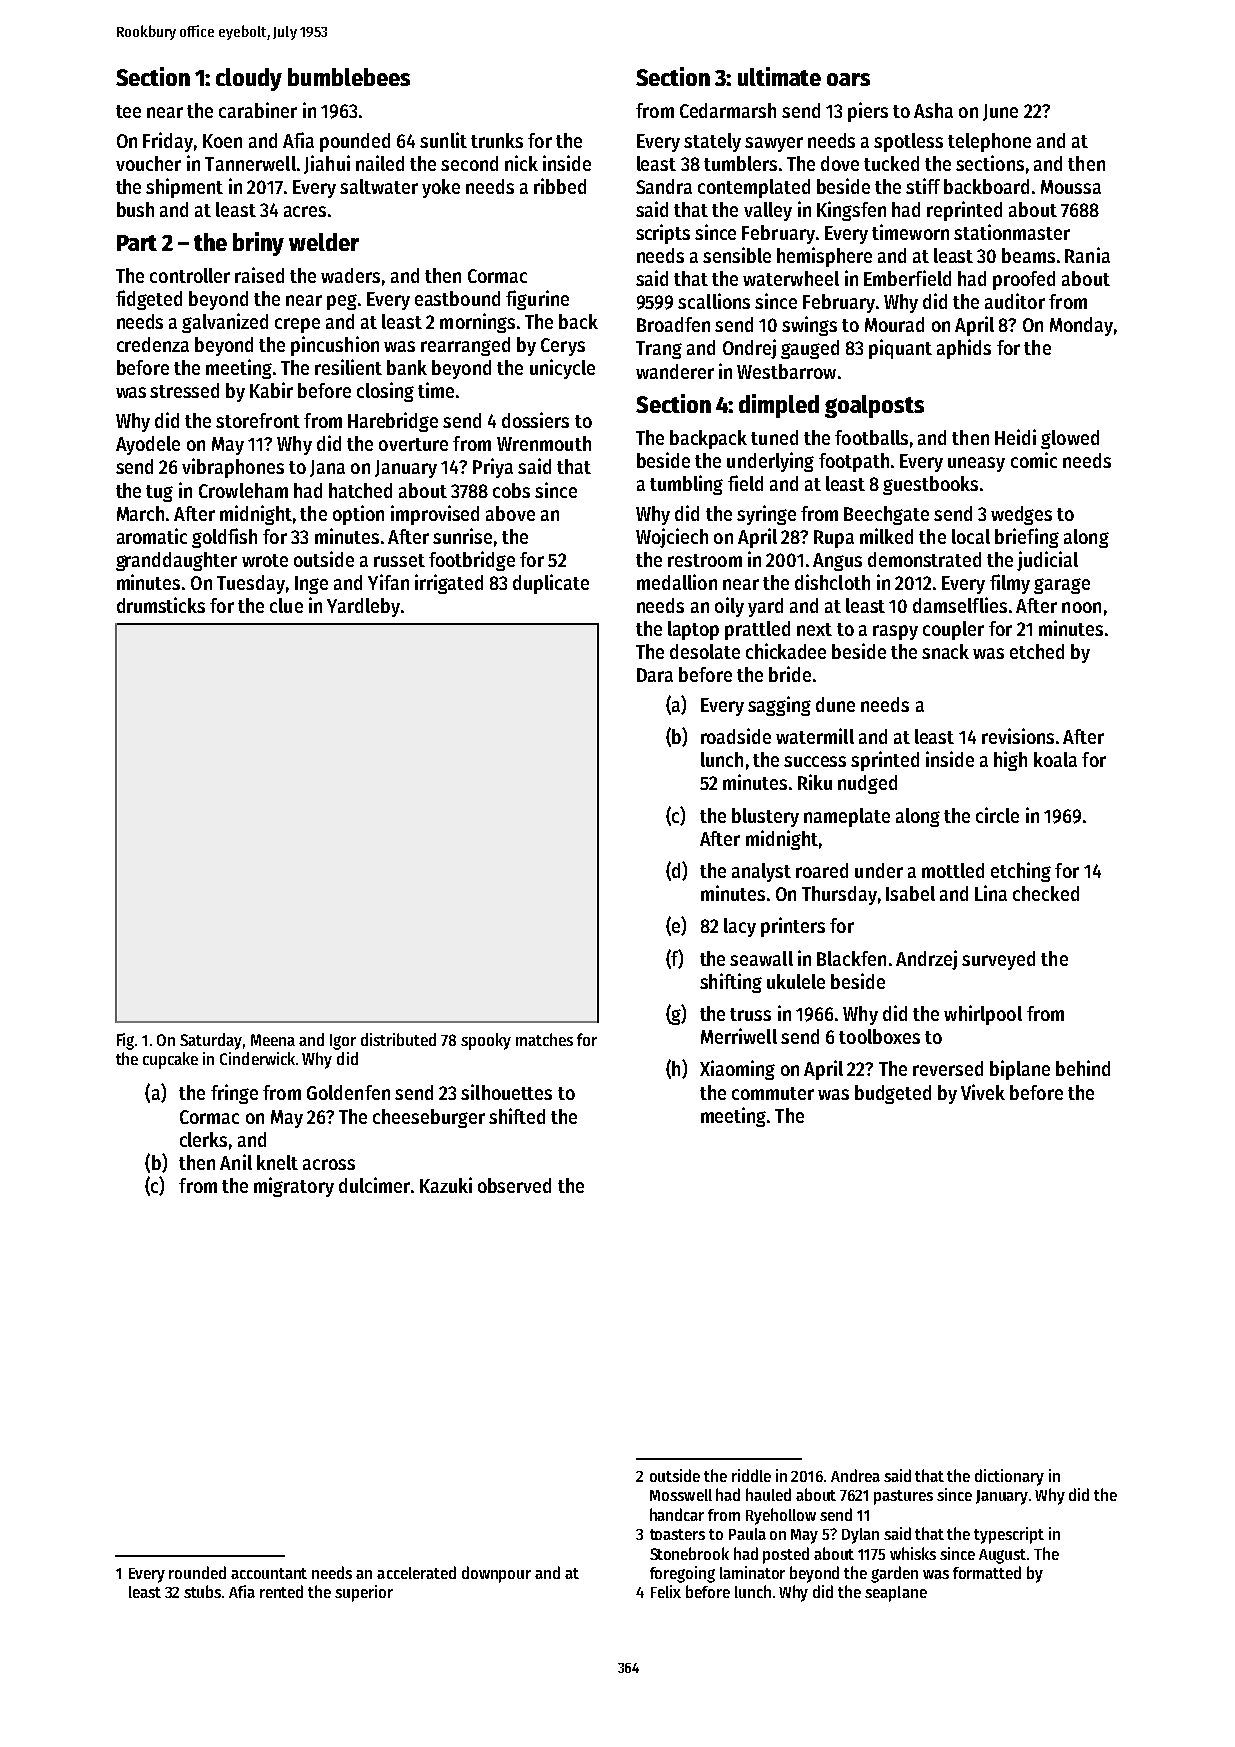 The height and width of the page is (1747, 1235). What do you see at coordinates (269, 1573) in the page?
I see `accountant` at bounding box center [269, 1573].
